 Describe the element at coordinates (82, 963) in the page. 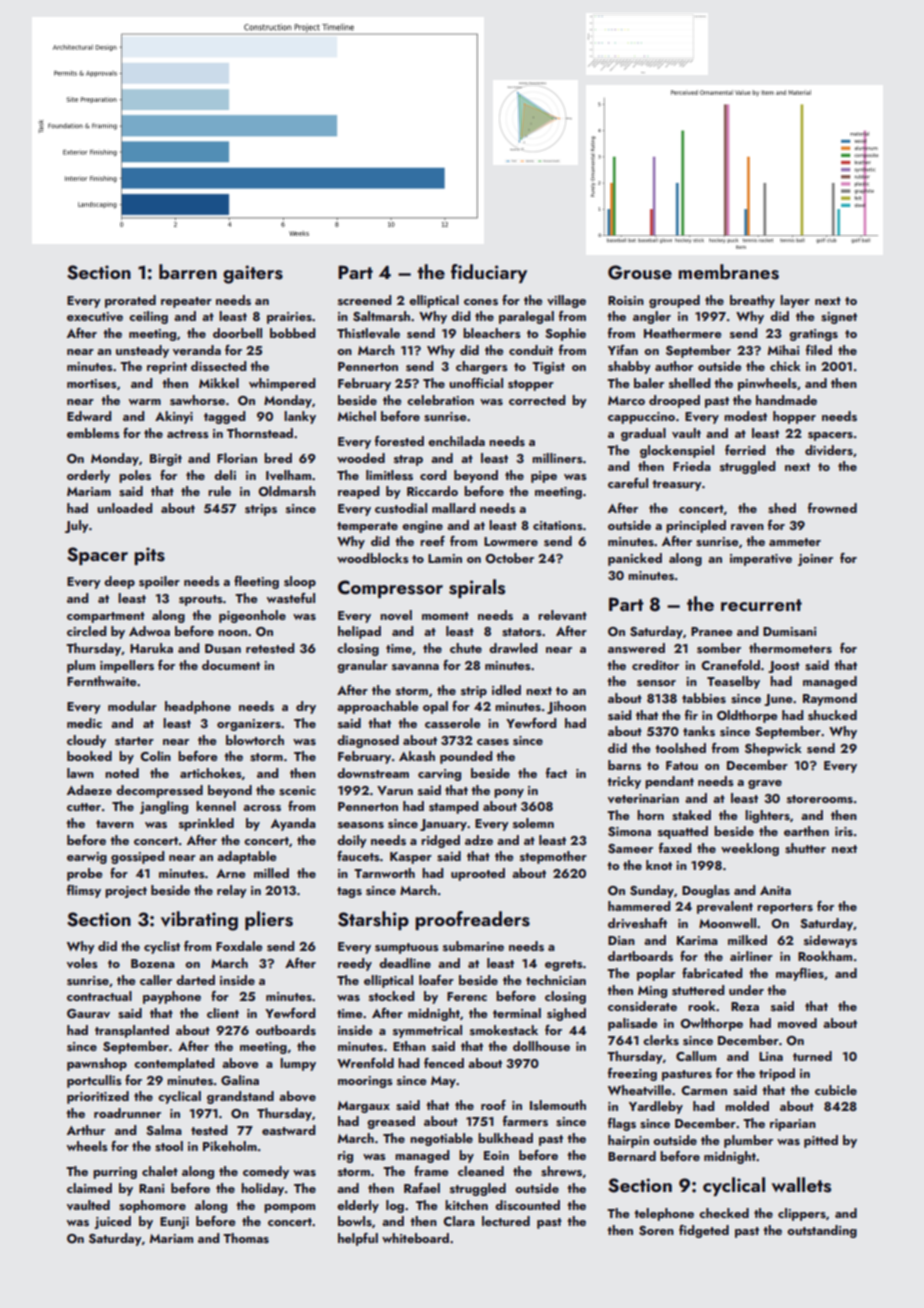

I see `voles` at that location.
